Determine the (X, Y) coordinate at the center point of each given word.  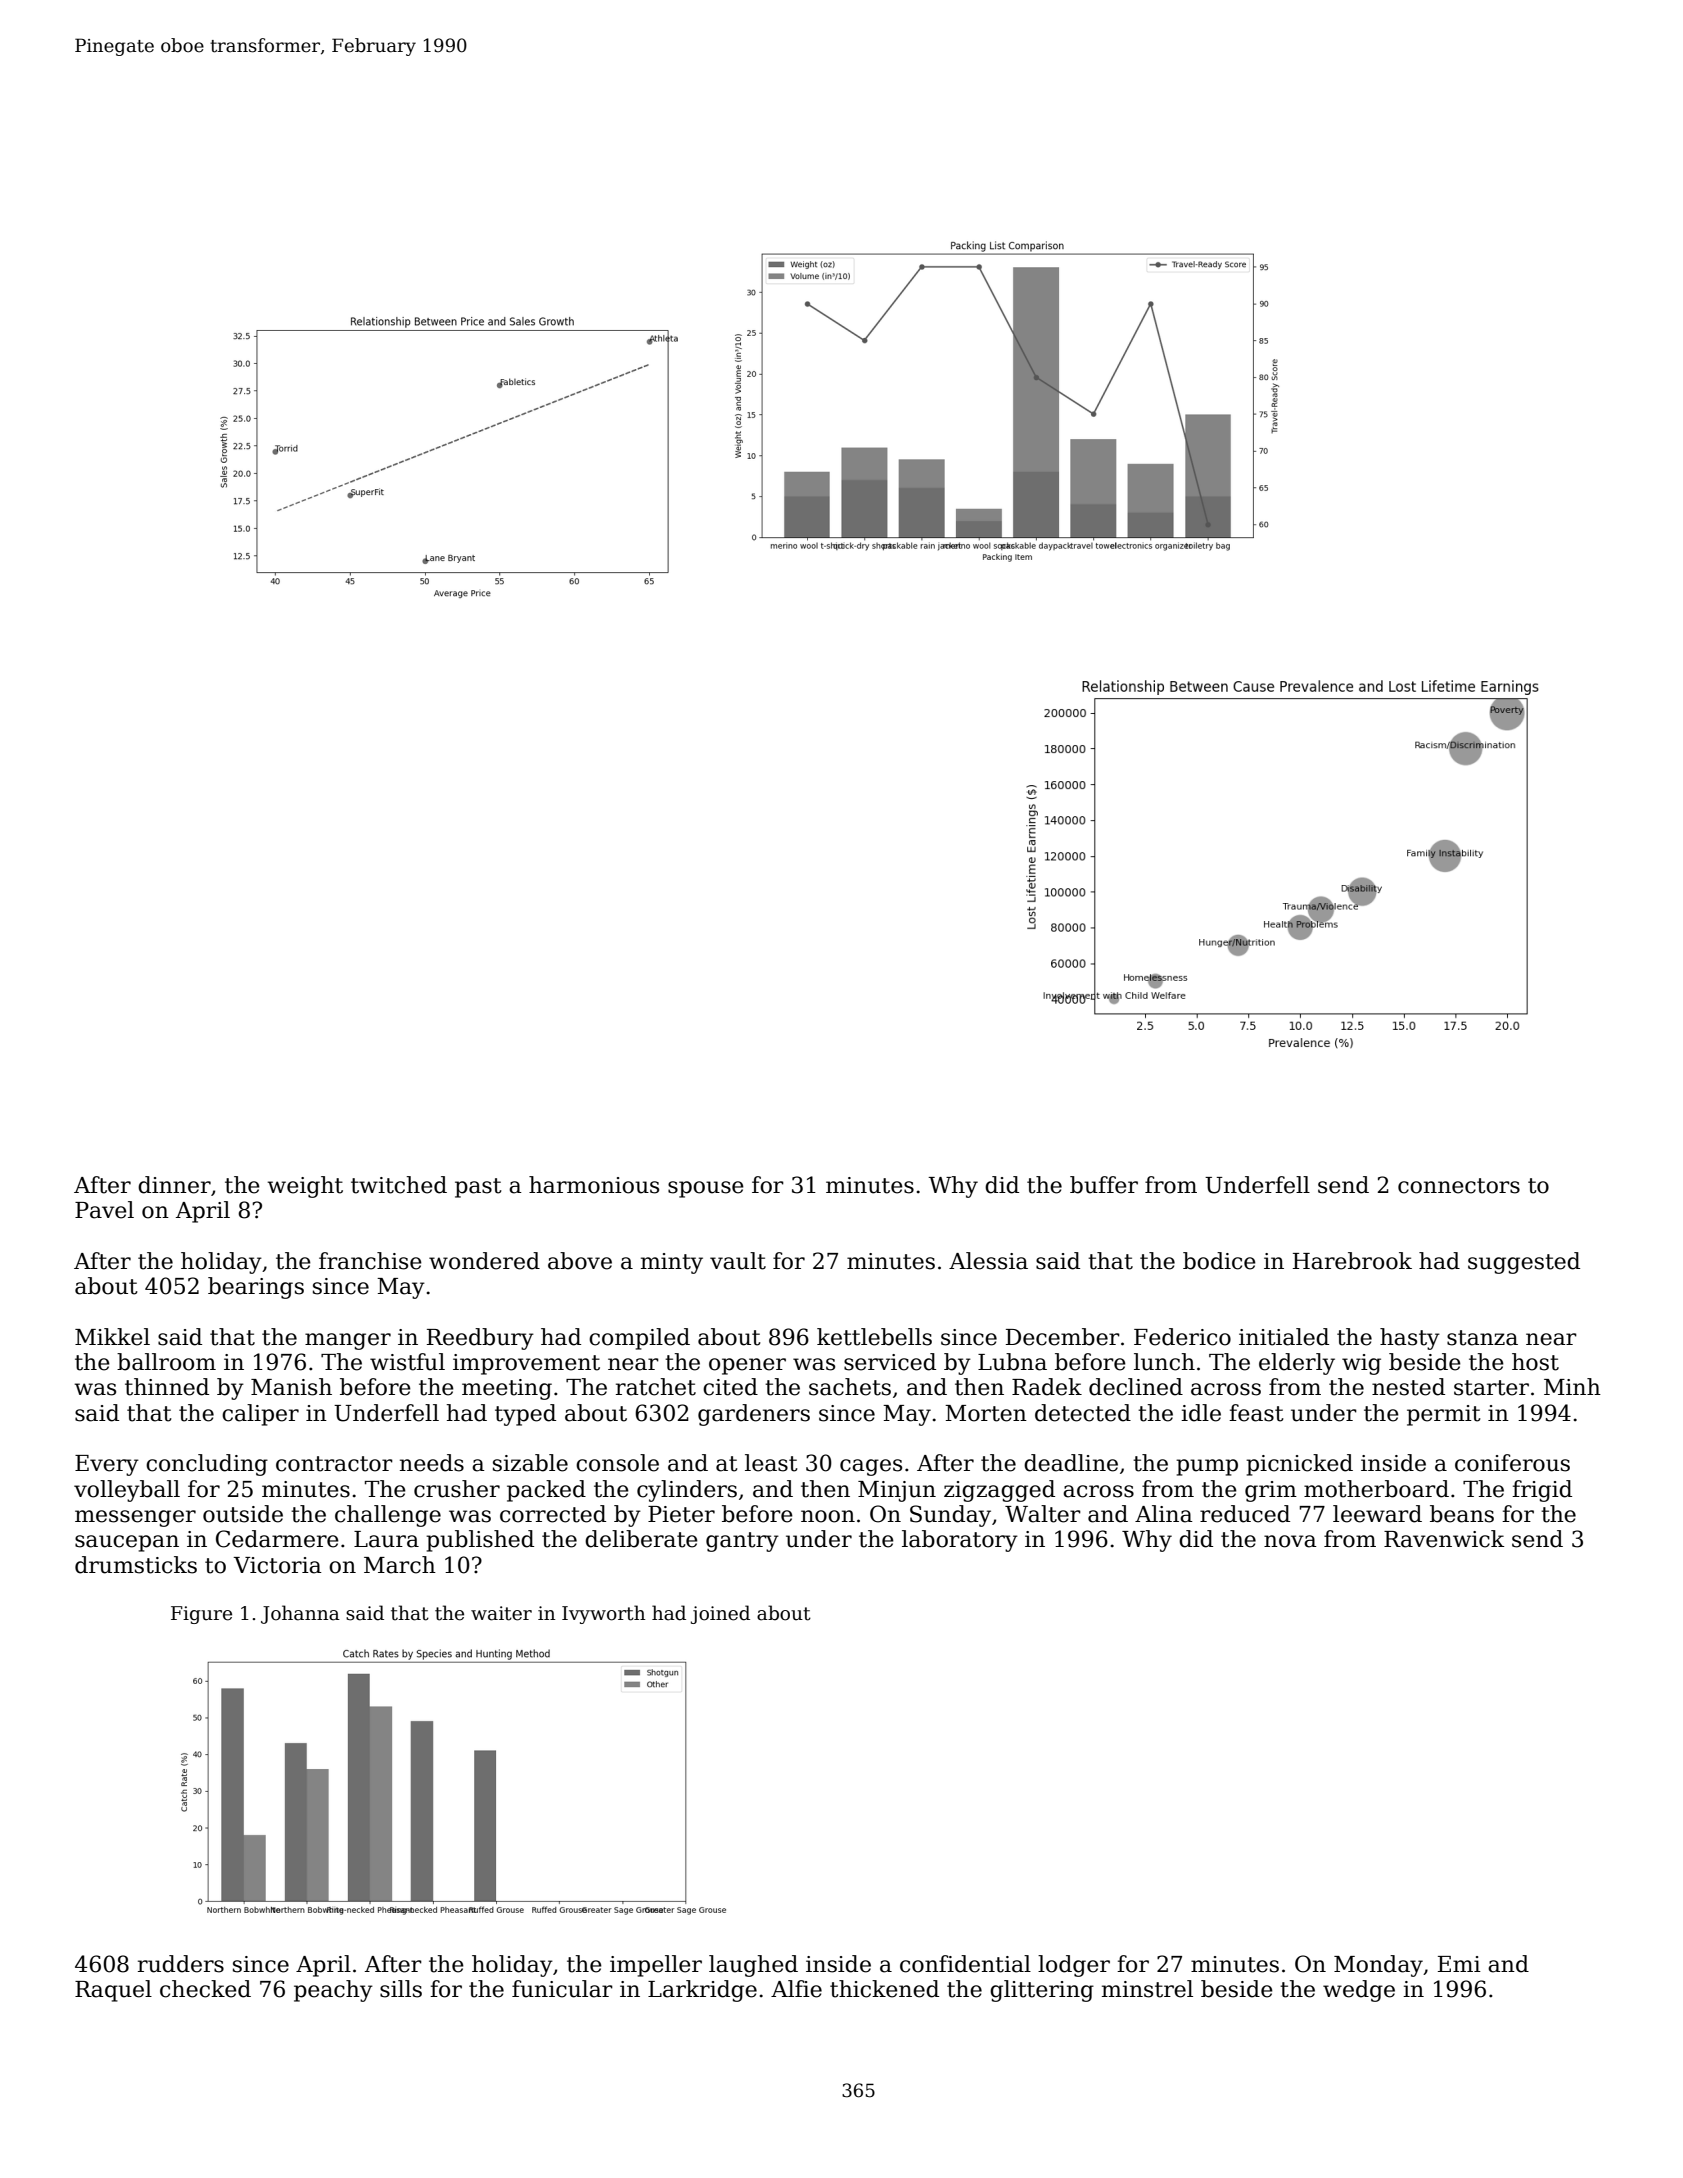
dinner (174, 1185)
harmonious (594, 1185)
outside (243, 1514)
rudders (181, 1964)
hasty (1410, 1339)
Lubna (1012, 1362)
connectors (1459, 1186)
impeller (656, 1966)
